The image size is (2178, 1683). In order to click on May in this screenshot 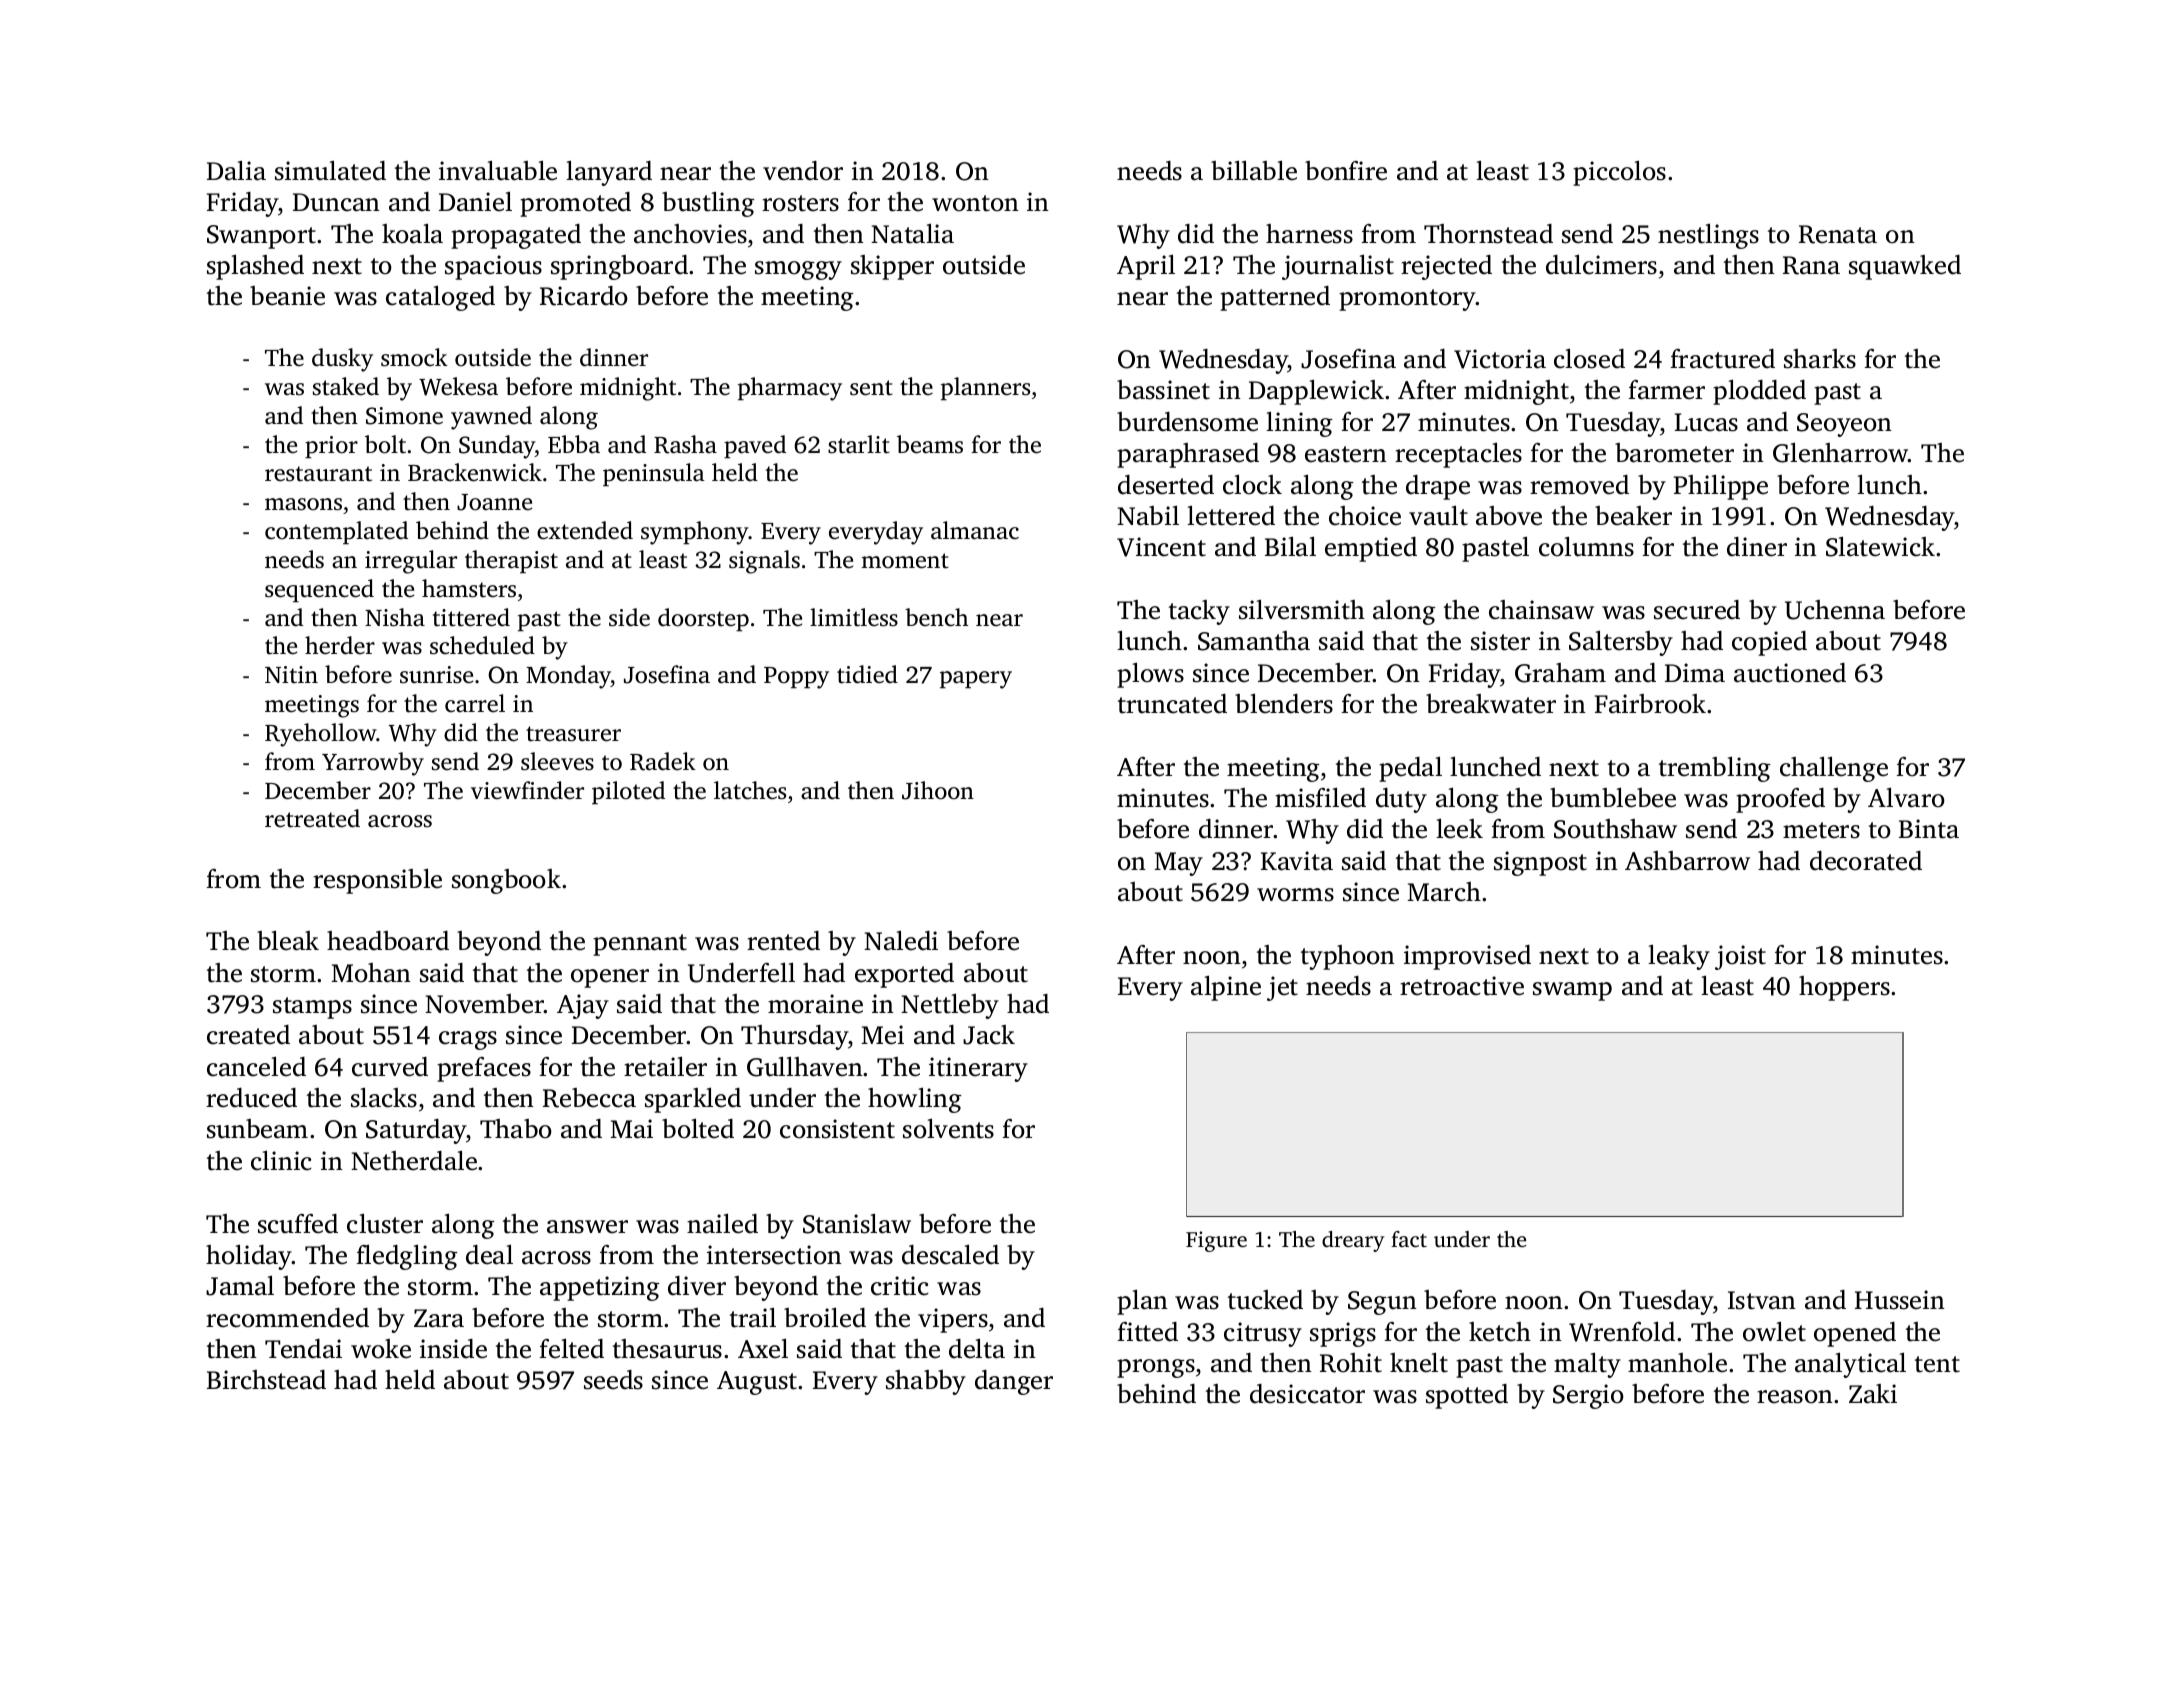, I will do `click(1178, 864)`.
